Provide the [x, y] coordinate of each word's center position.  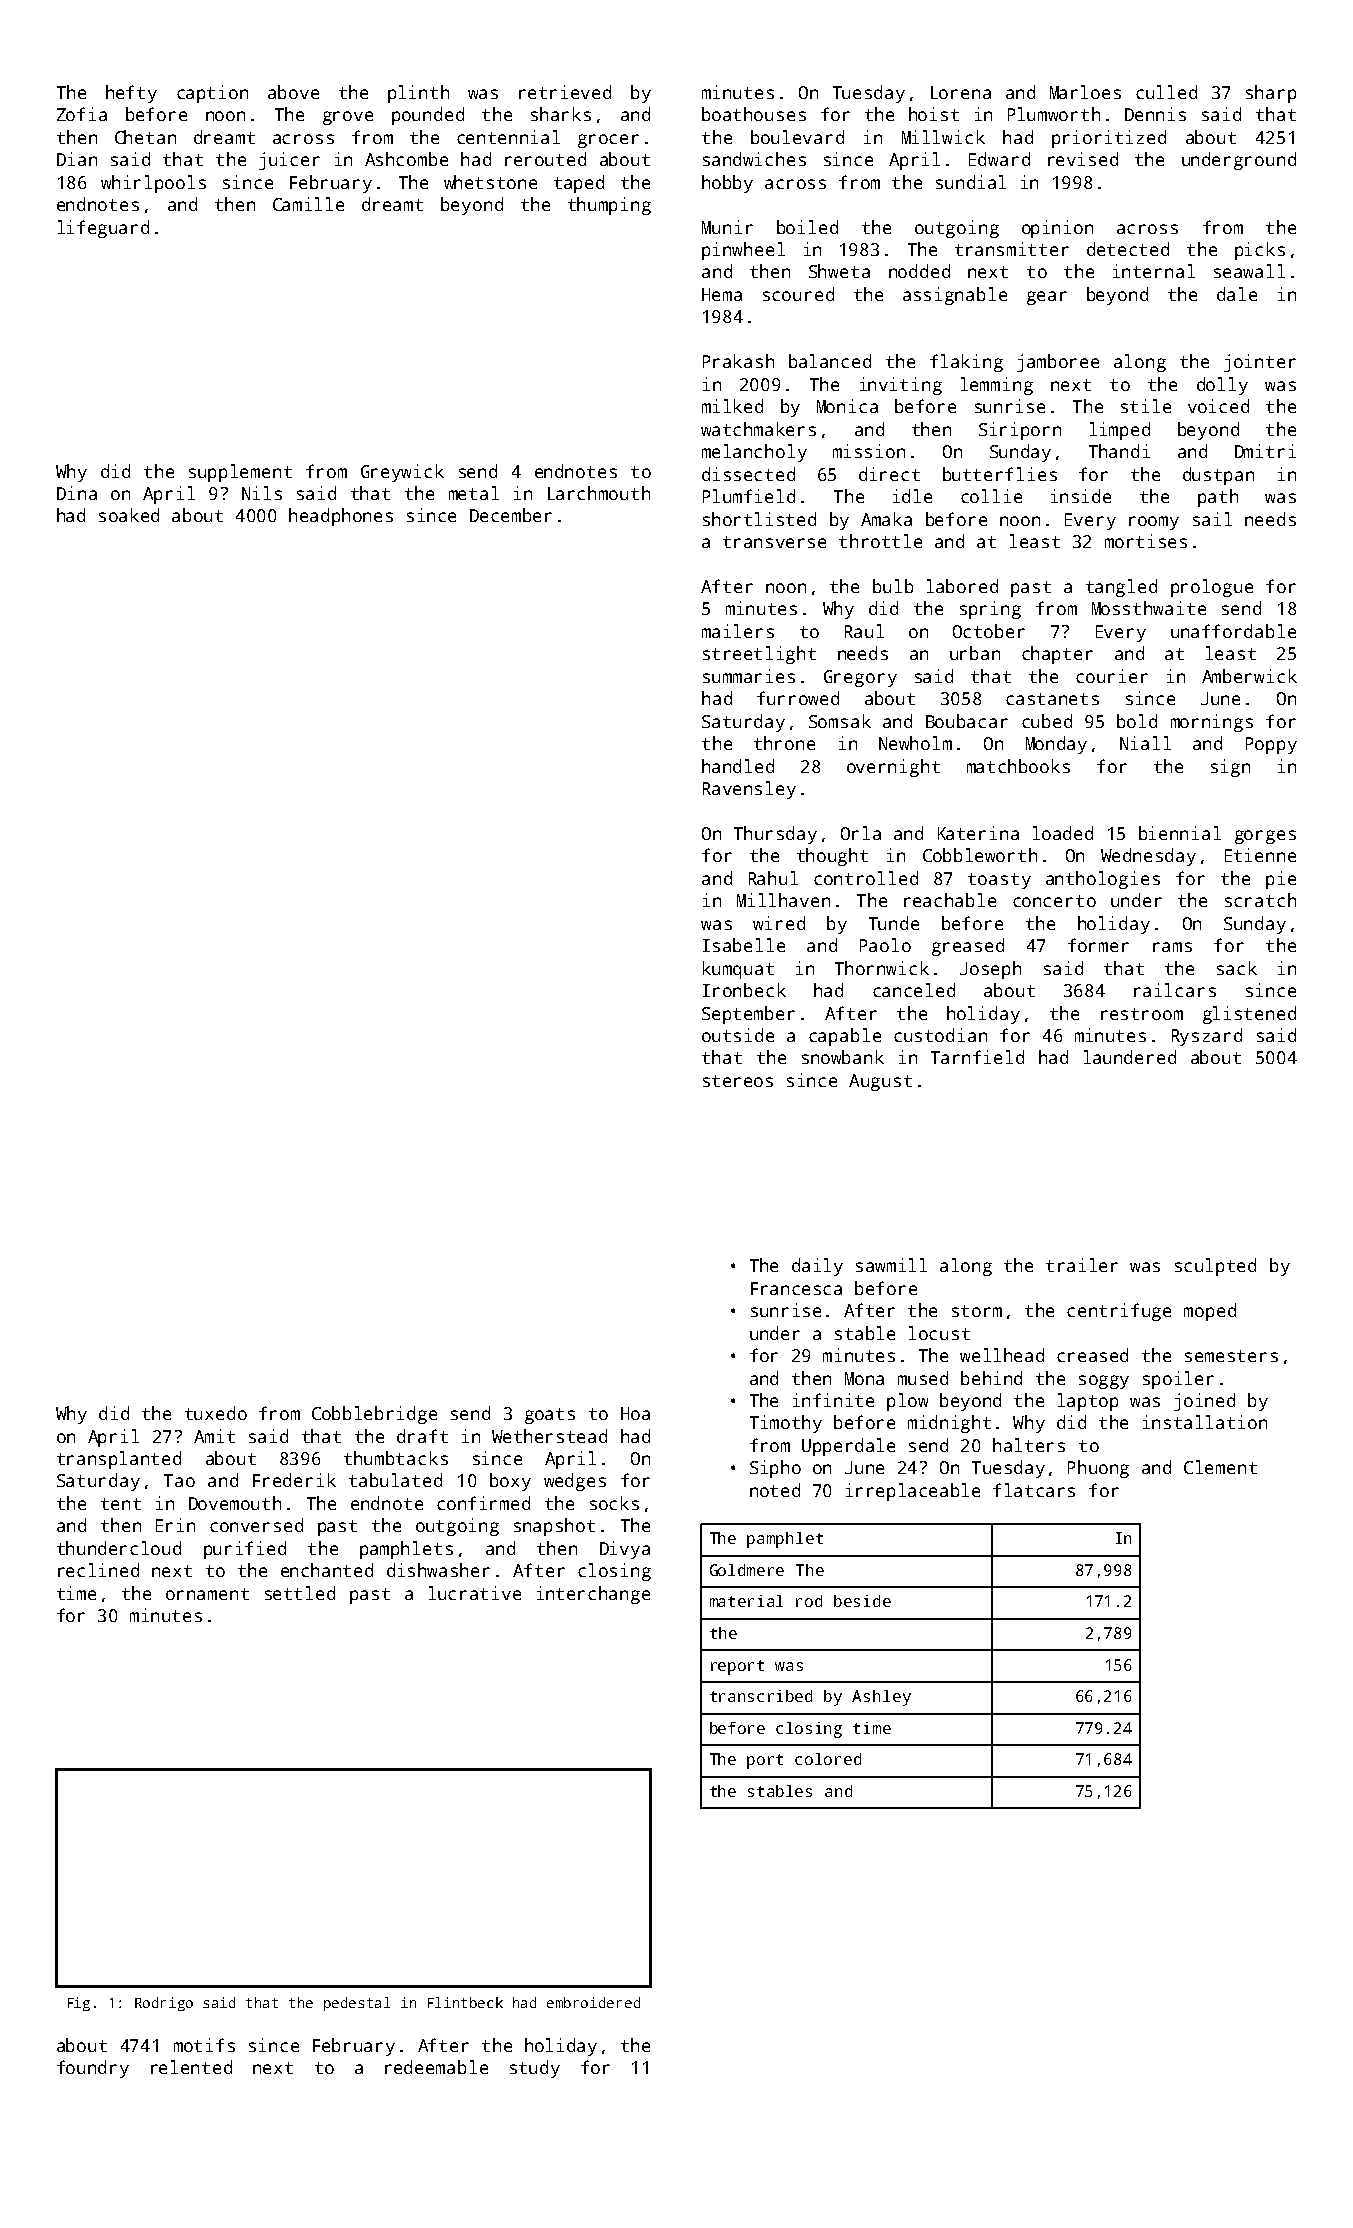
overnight [893, 768]
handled [738, 766]
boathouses [754, 114]
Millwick [943, 137]
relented [191, 2067]
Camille [308, 204]
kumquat [738, 970]
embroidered [593, 2002]
